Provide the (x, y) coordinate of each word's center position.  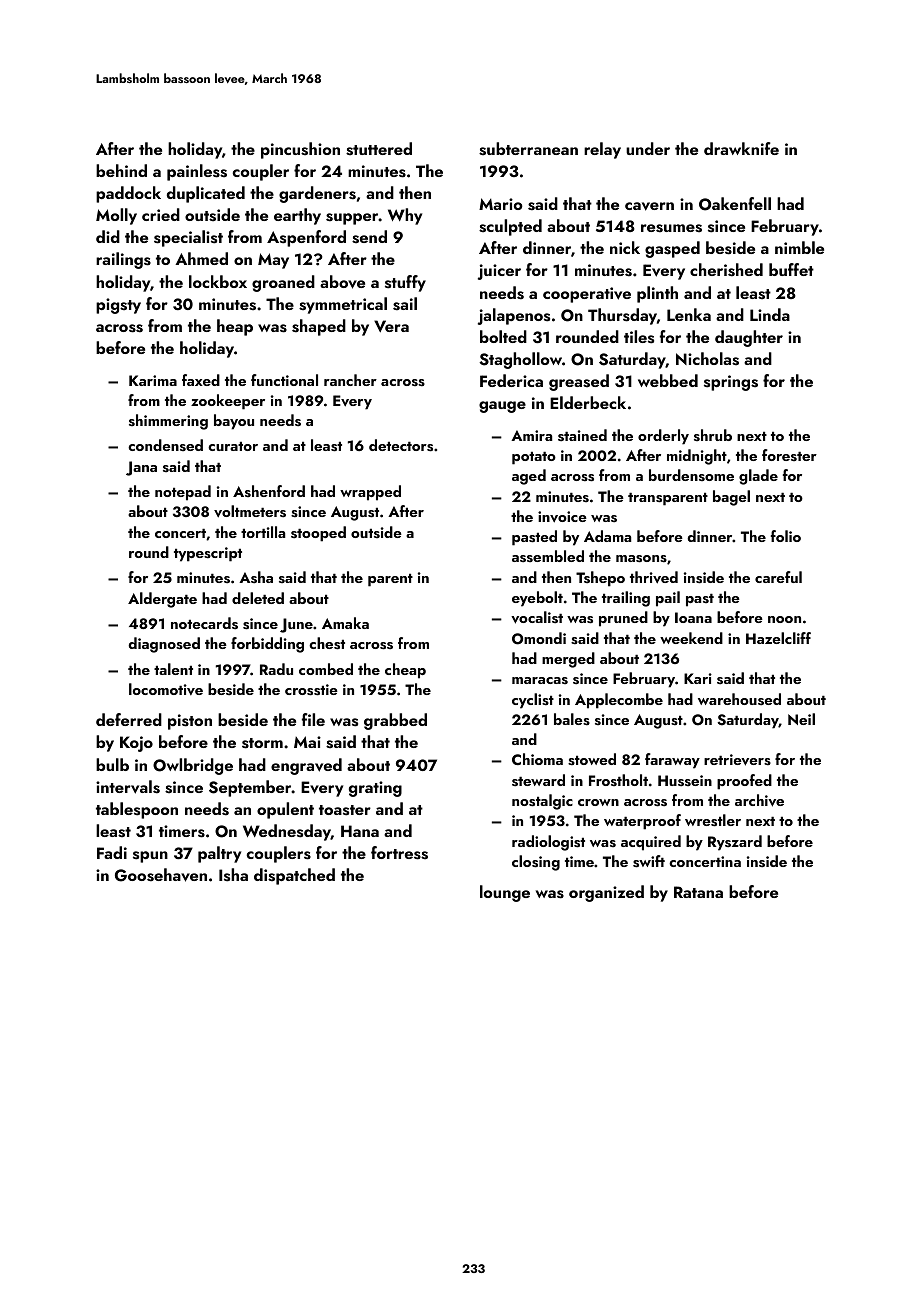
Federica (511, 380)
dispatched (294, 876)
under (648, 148)
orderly (663, 437)
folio (786, 536)
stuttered (379, 149)
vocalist (537, 617)
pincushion (300, 150)
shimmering (168, 422)
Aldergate (162, 600)
